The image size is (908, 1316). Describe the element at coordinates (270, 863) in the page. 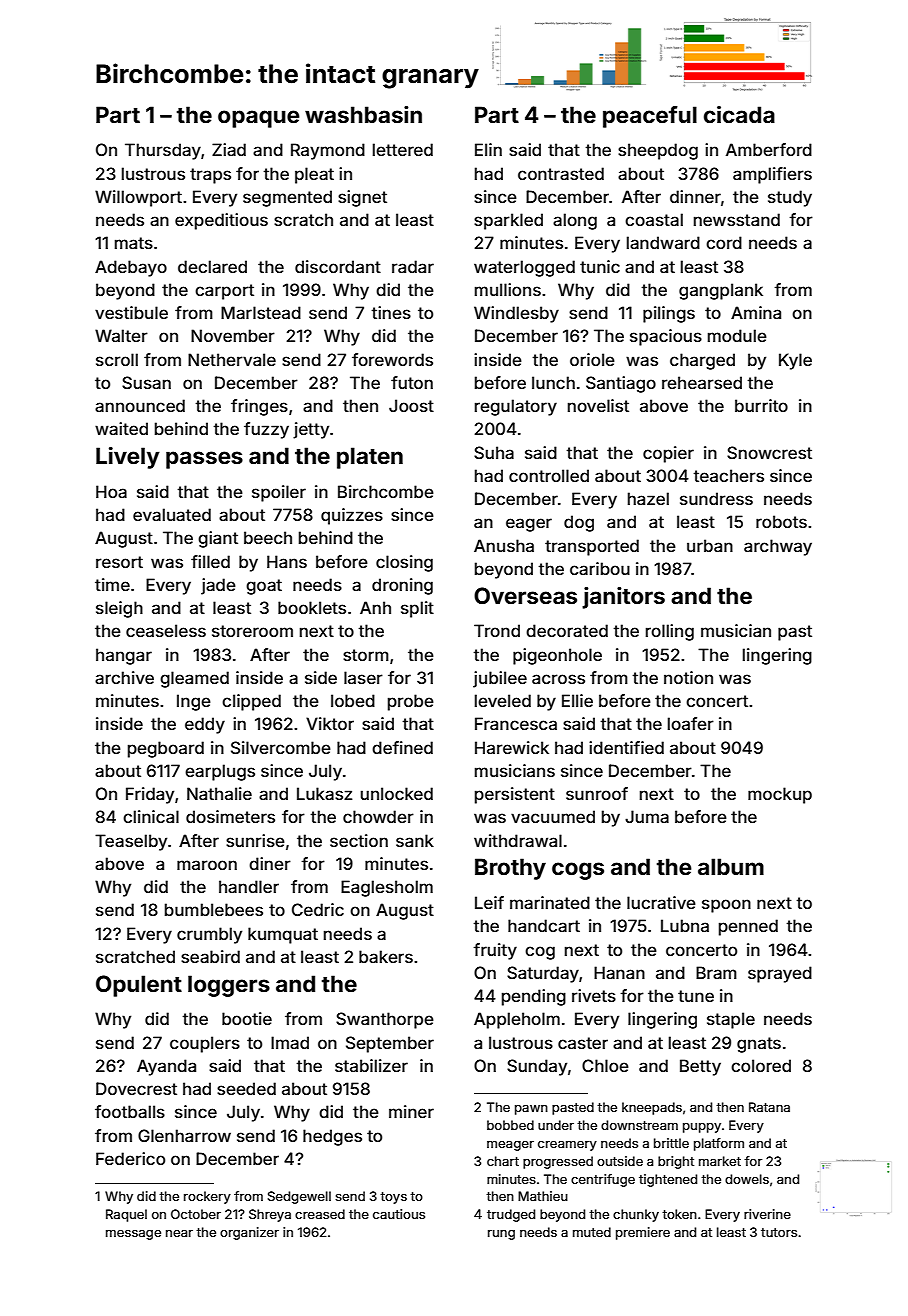

I see `diner` at that location.
